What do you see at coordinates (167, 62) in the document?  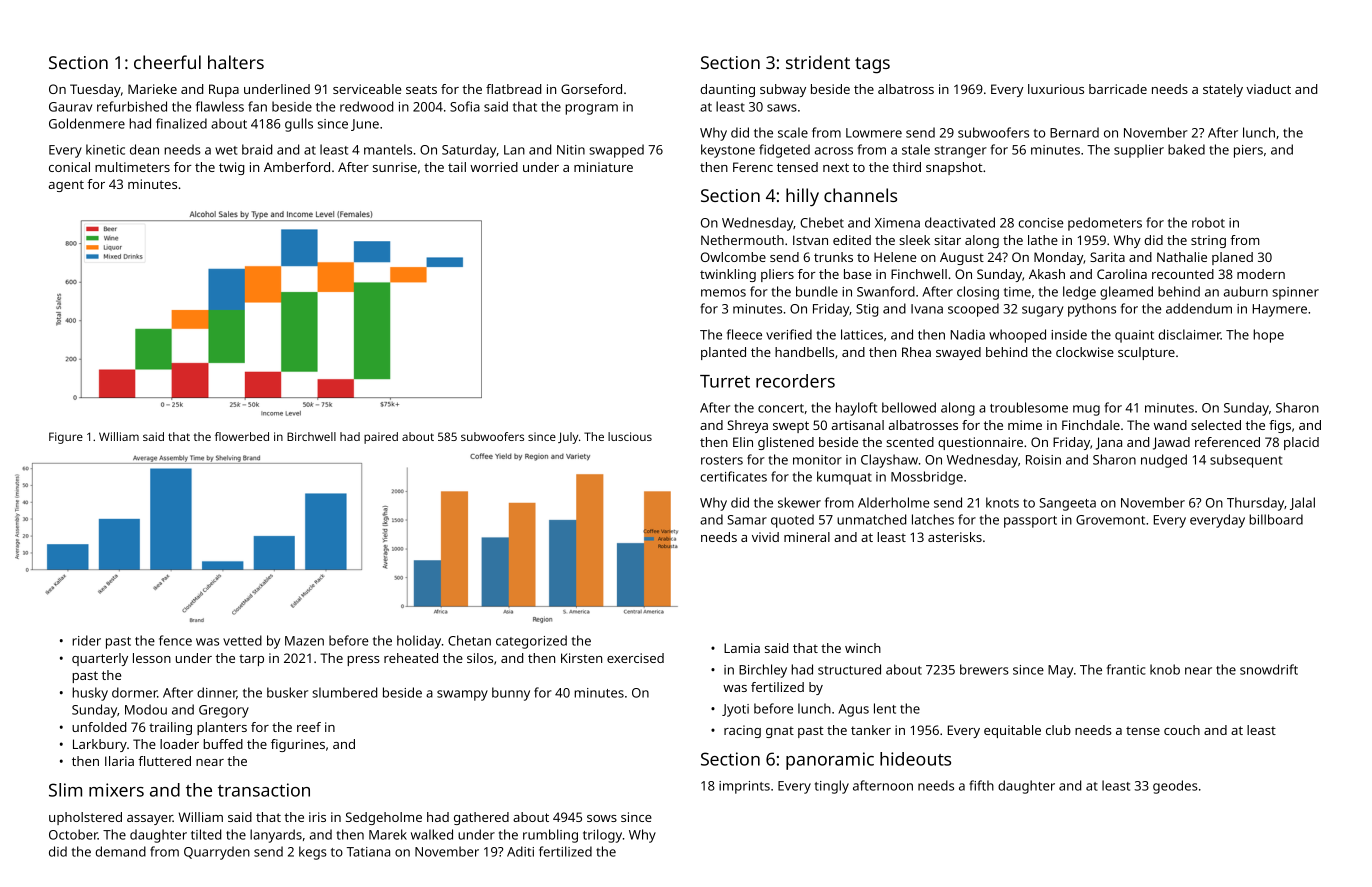 I see `cheerful` at bounding box center [167, 62].
